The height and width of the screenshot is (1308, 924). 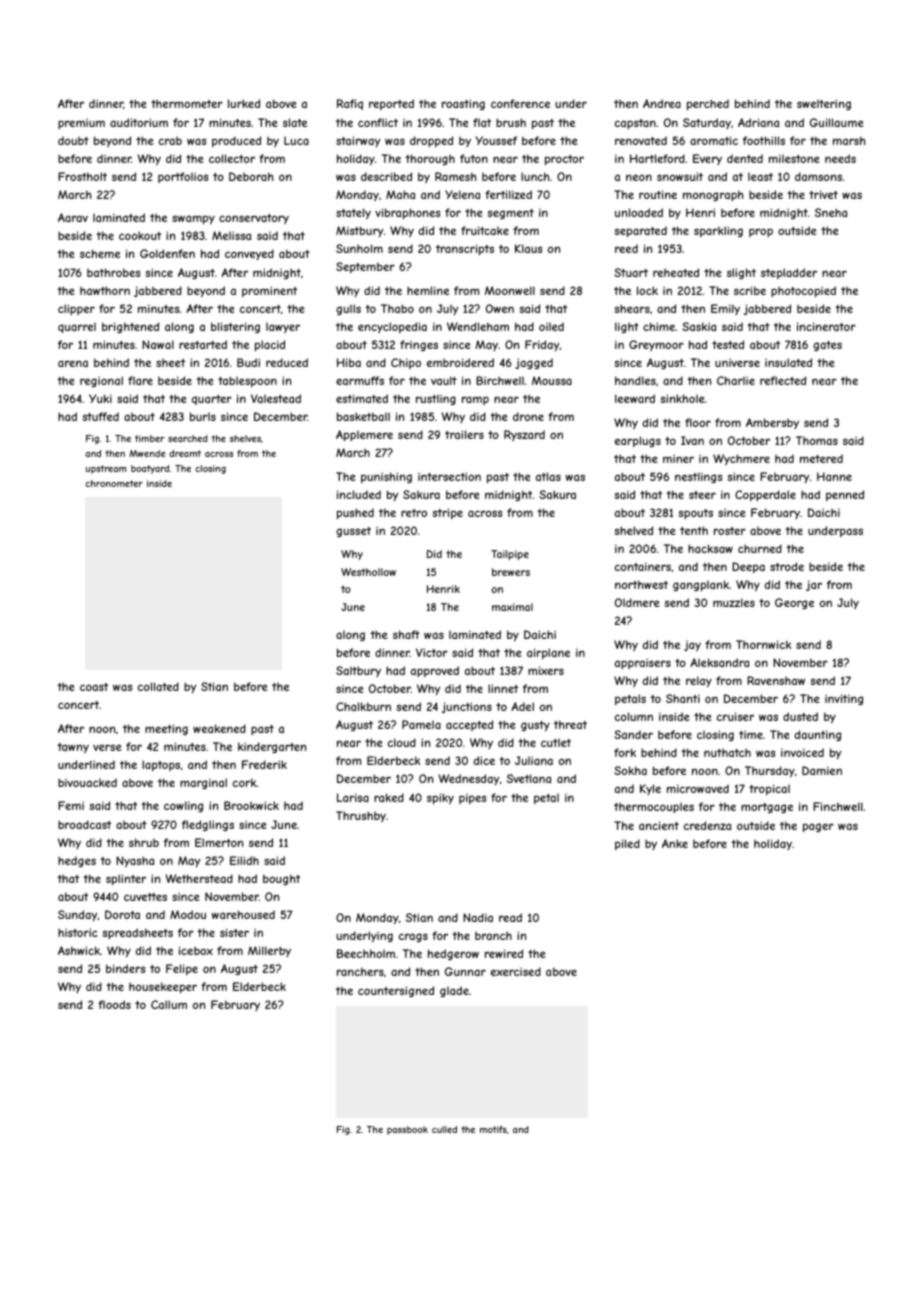 I want to click on sparkling, so click(x=718, y=231).
